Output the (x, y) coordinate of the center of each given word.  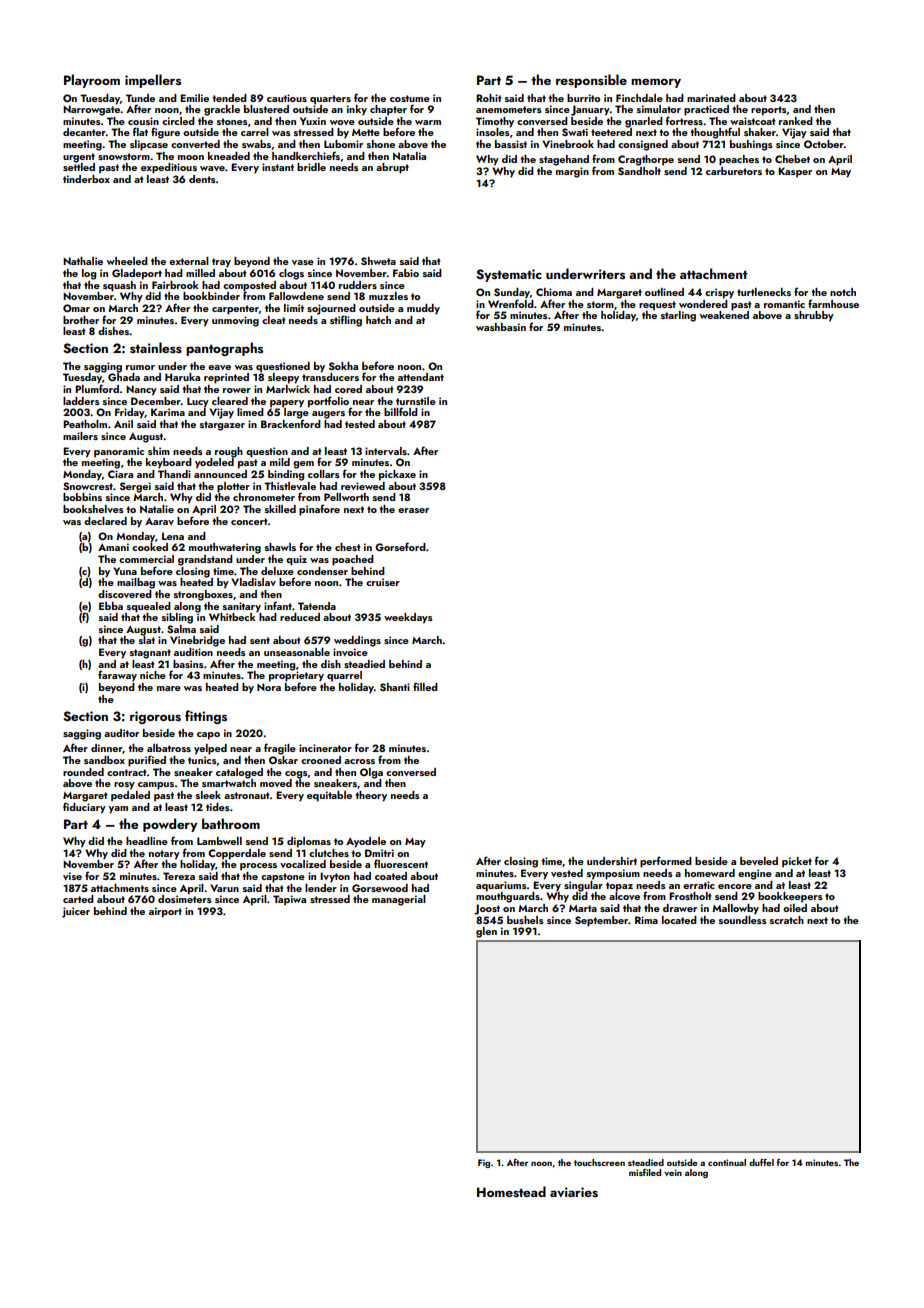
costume (410, 98)
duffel (761, 1162)
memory (656, 83)
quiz (296, 560)
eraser (413, 510)
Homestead (511, 1192)
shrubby (814, 316)
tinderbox (86, 179)
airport (165, 912)
